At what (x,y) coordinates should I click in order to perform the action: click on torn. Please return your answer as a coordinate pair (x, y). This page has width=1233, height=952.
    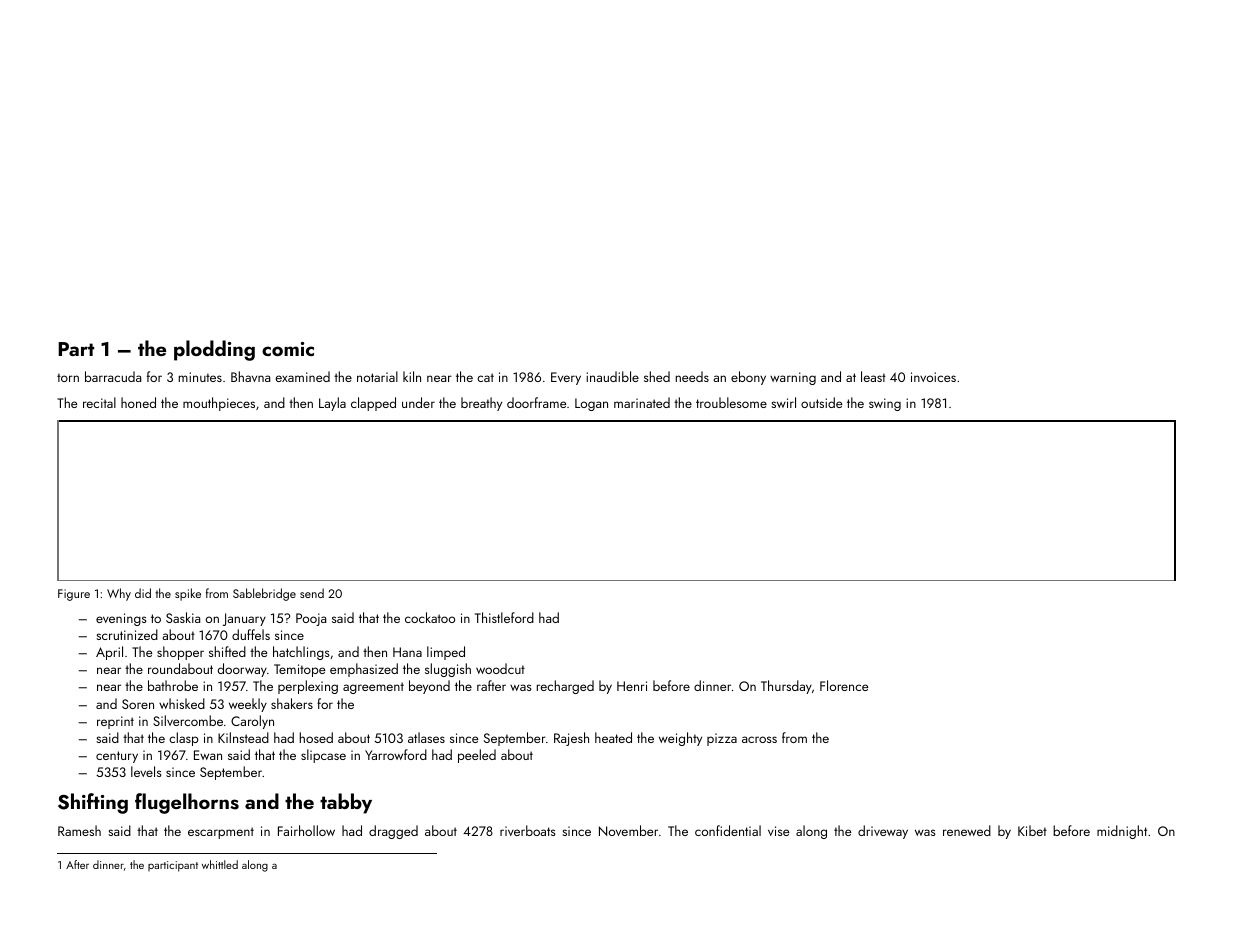
    Looking at the image, I should click on (68, 377).
